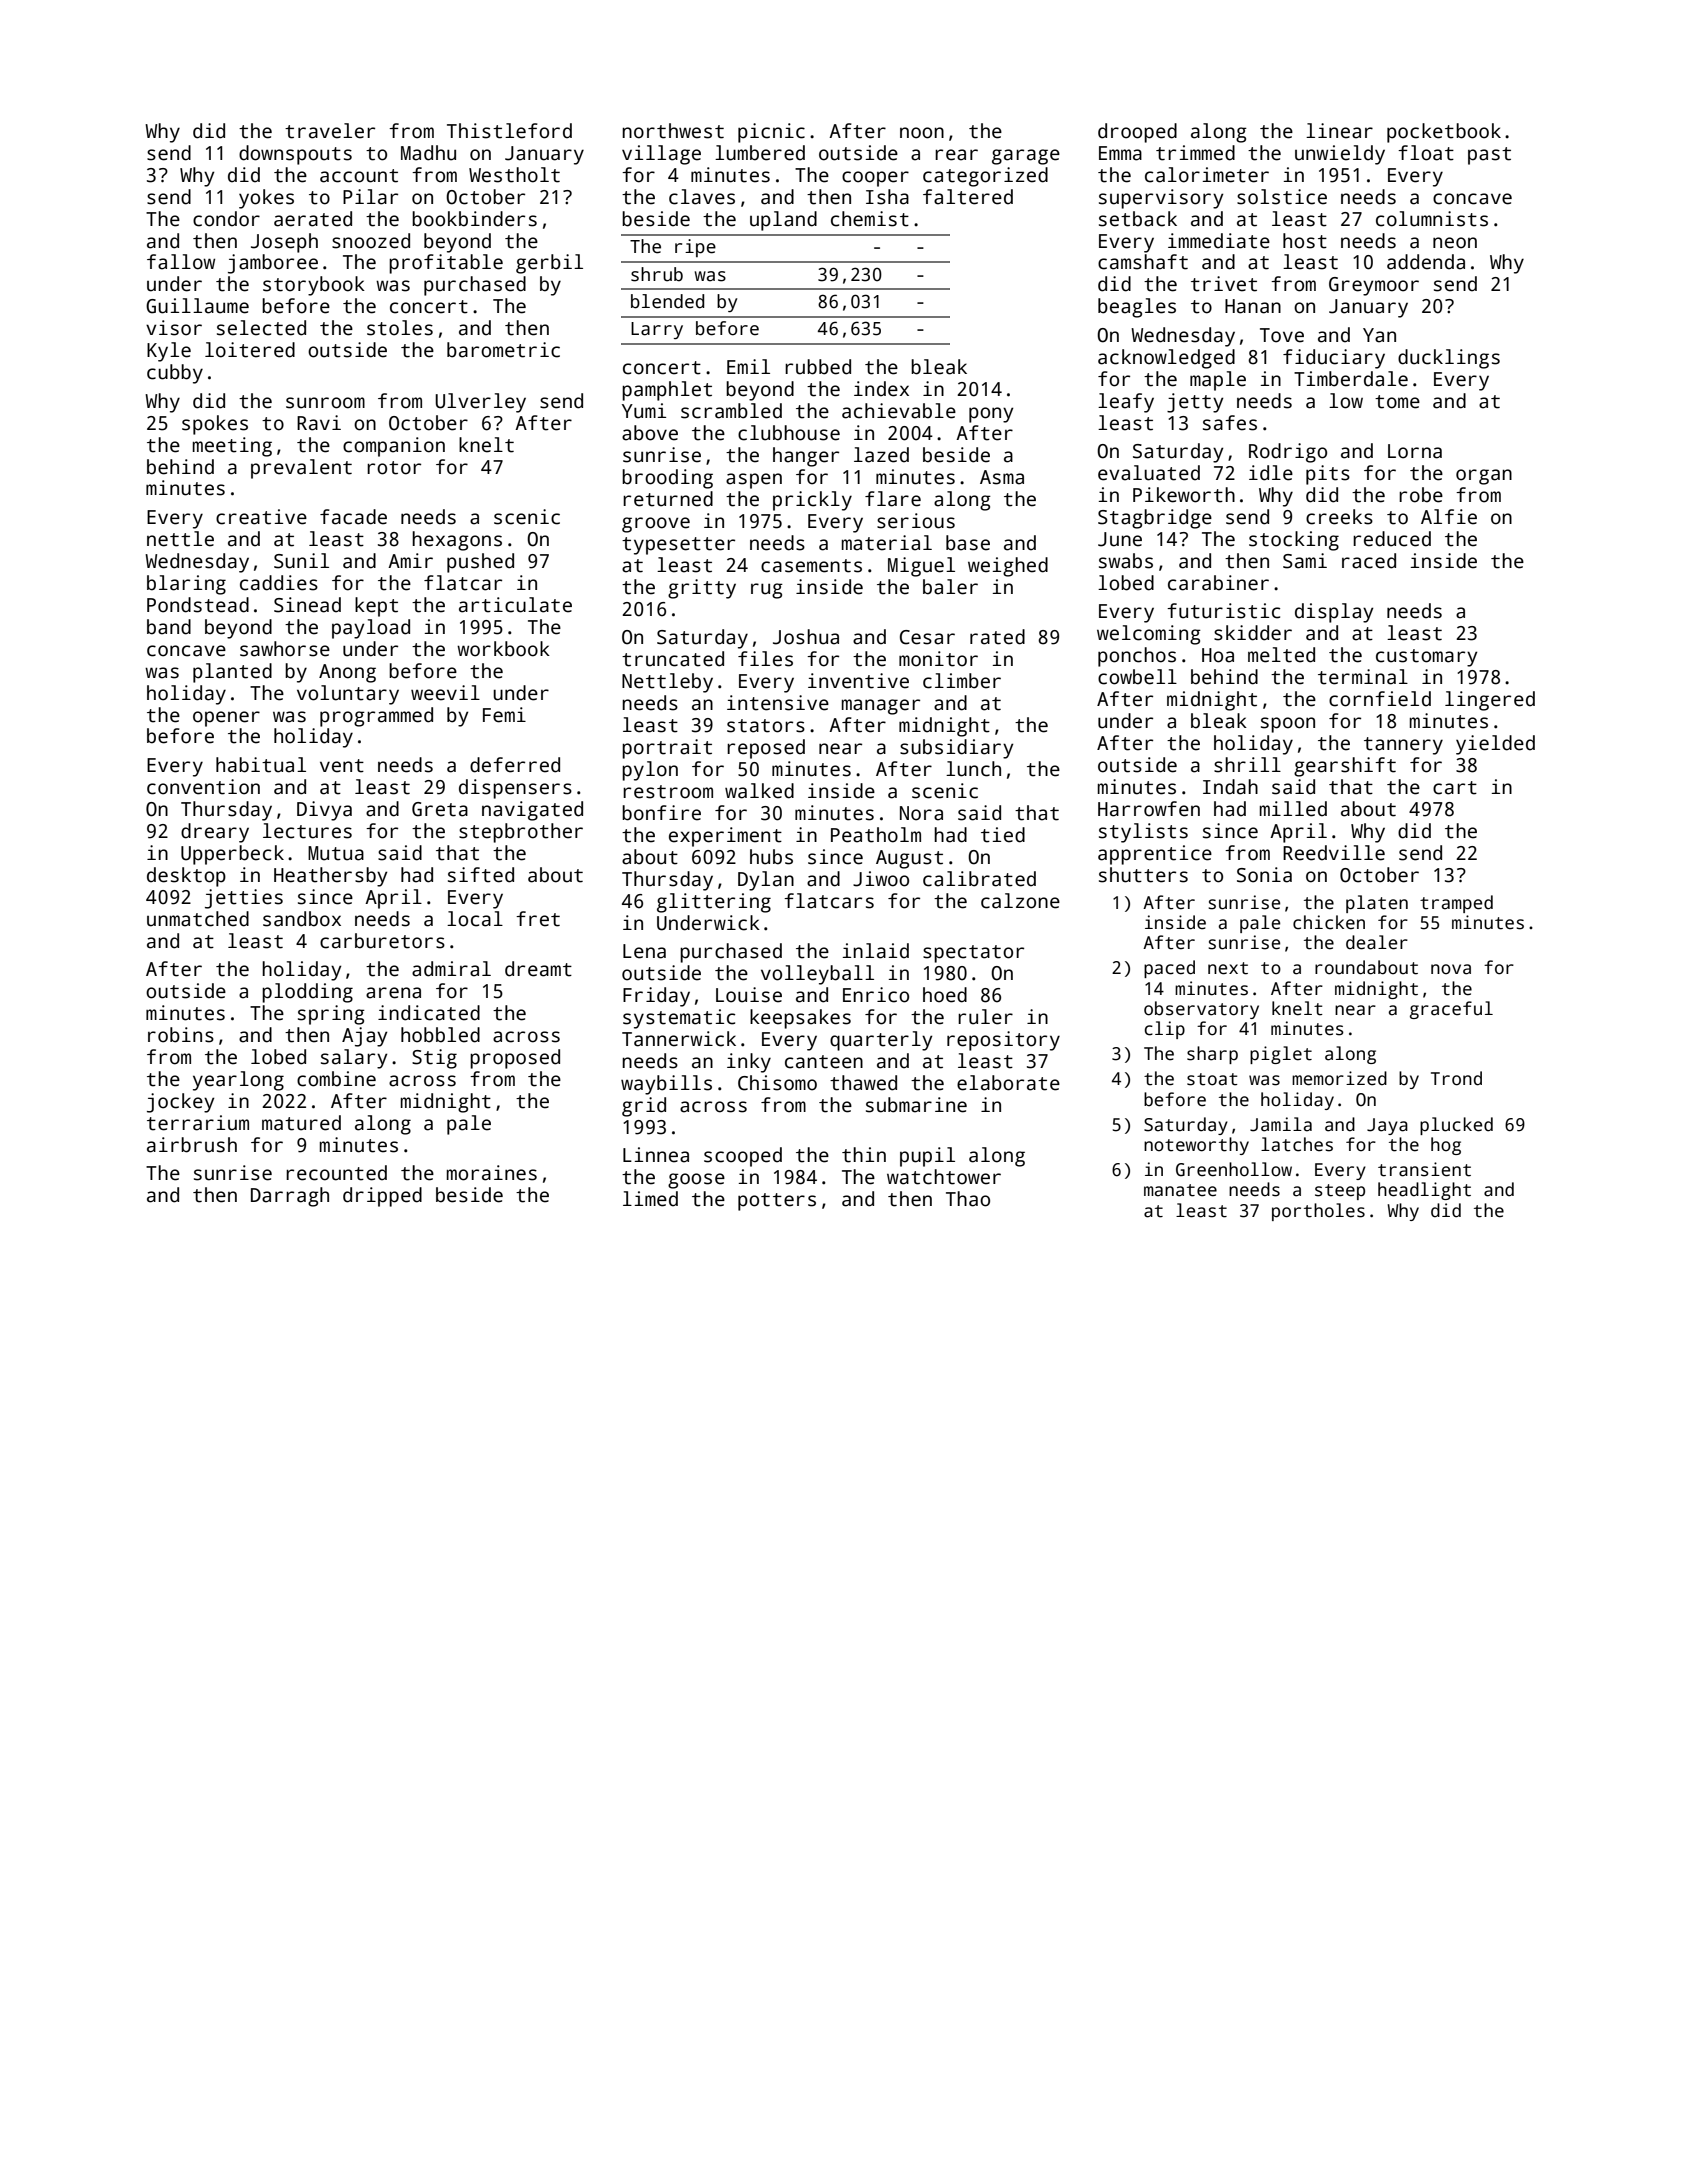 This screenshot has width=1683, height=2178. What do you see at coordinates (1444, 133) in the screenshot?
I see `pocketbook` at bounding box center [1444, 133].
